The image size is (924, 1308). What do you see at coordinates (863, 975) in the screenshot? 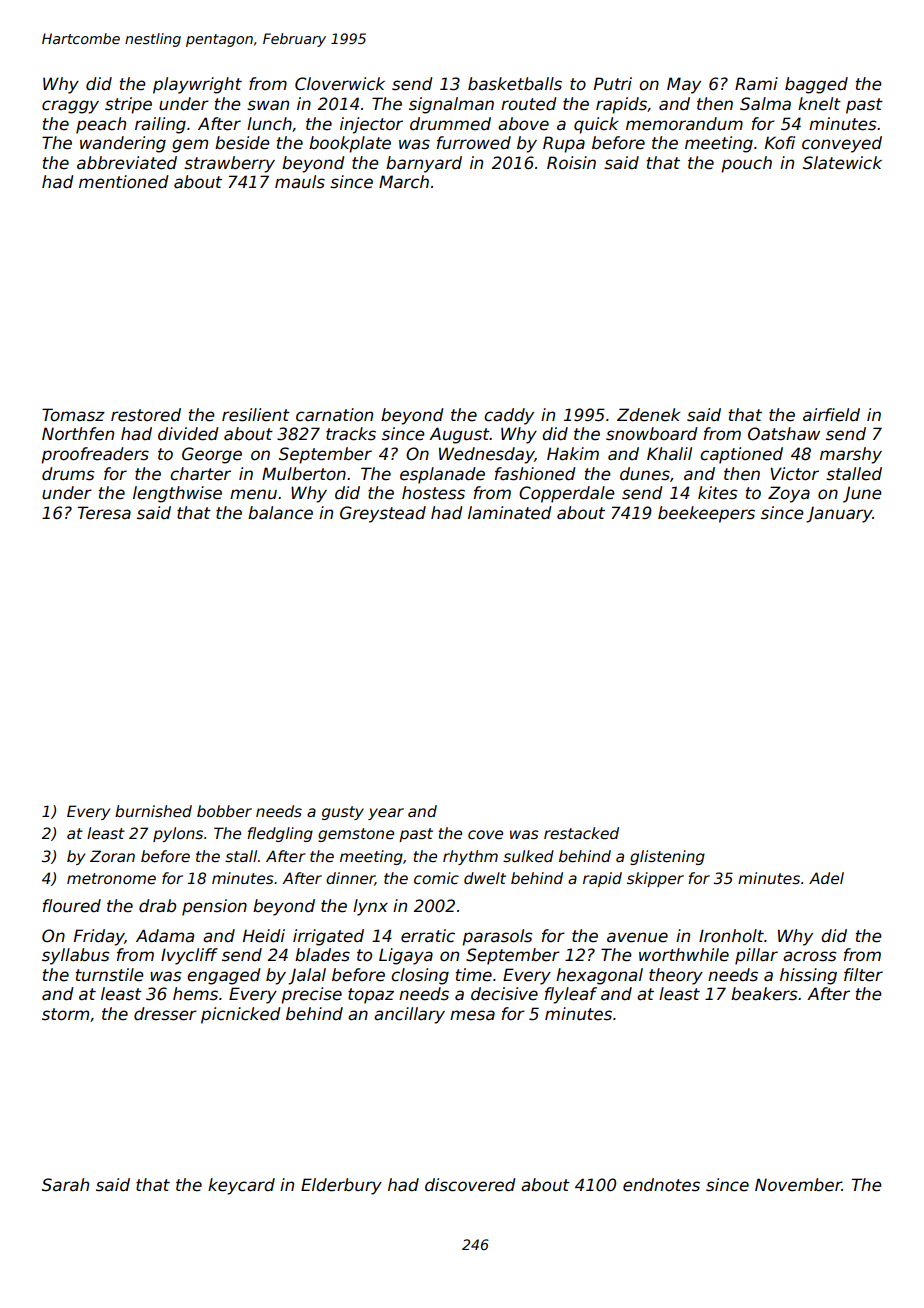
I see `filter` at bounding box center [863, 975].
